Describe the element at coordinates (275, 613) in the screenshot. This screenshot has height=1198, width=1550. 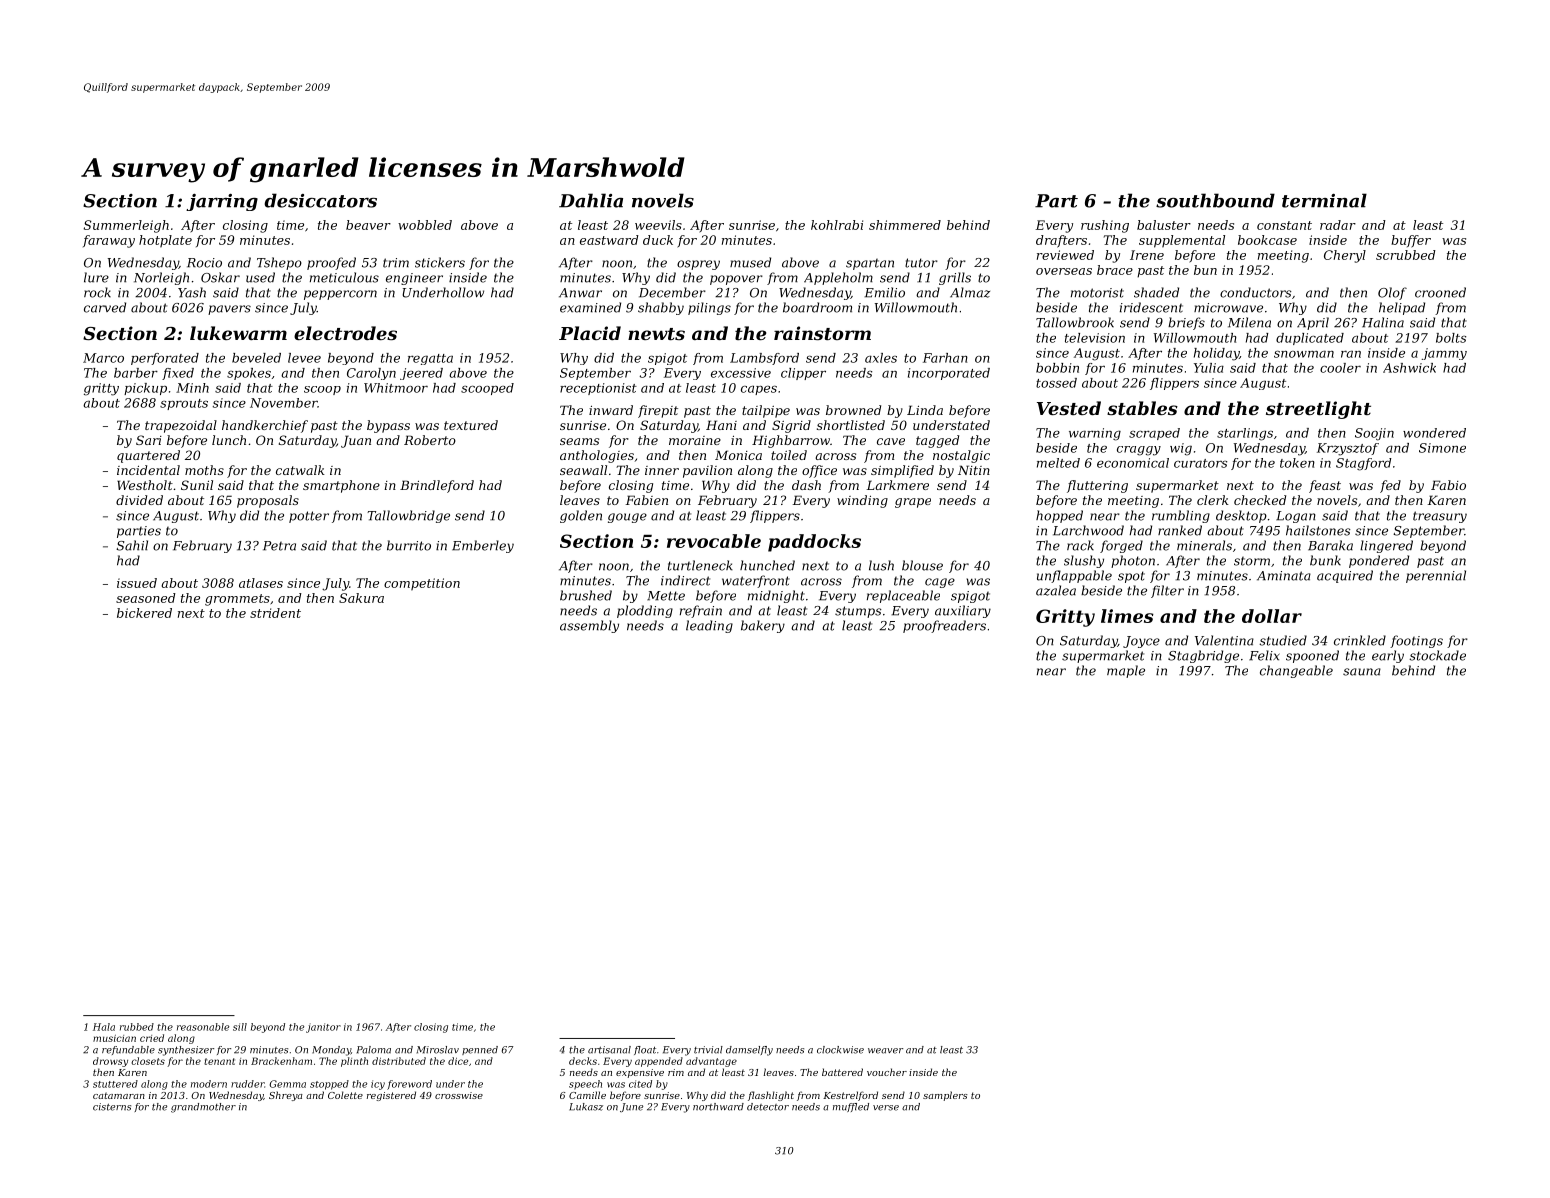
I see `strident` at that location.
